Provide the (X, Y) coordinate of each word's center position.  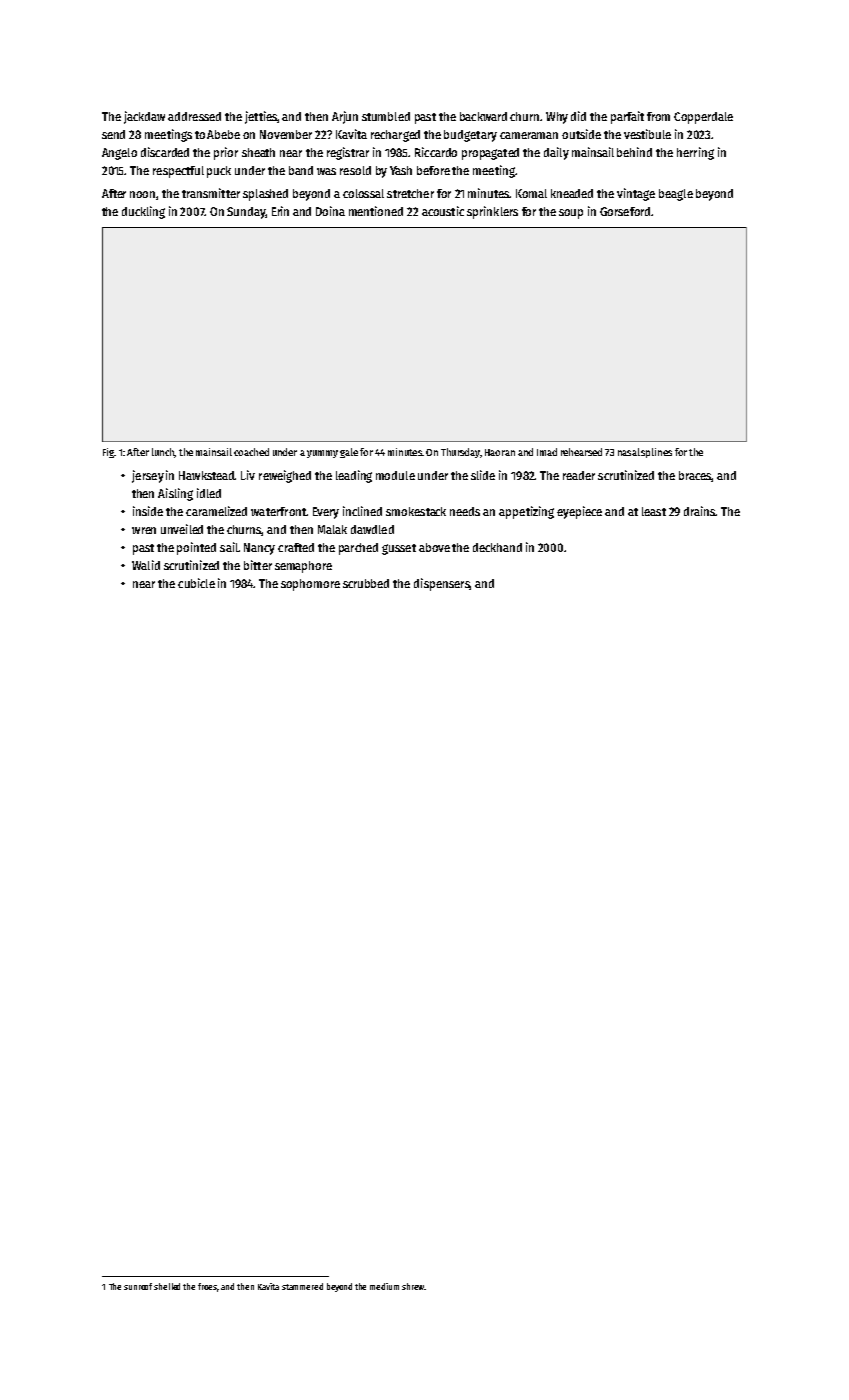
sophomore (310, 585)
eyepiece (579, 512)
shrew (413, 1286)
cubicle (196, 583)
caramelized (216, 511)
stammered (302, 1286)
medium (384, 1286)
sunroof (138, 1286)
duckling (143, 212)
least (654, 511)
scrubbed (366, 583)
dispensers (442, 584)
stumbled (386, 116)
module (395, 475)
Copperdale (703, 118)
